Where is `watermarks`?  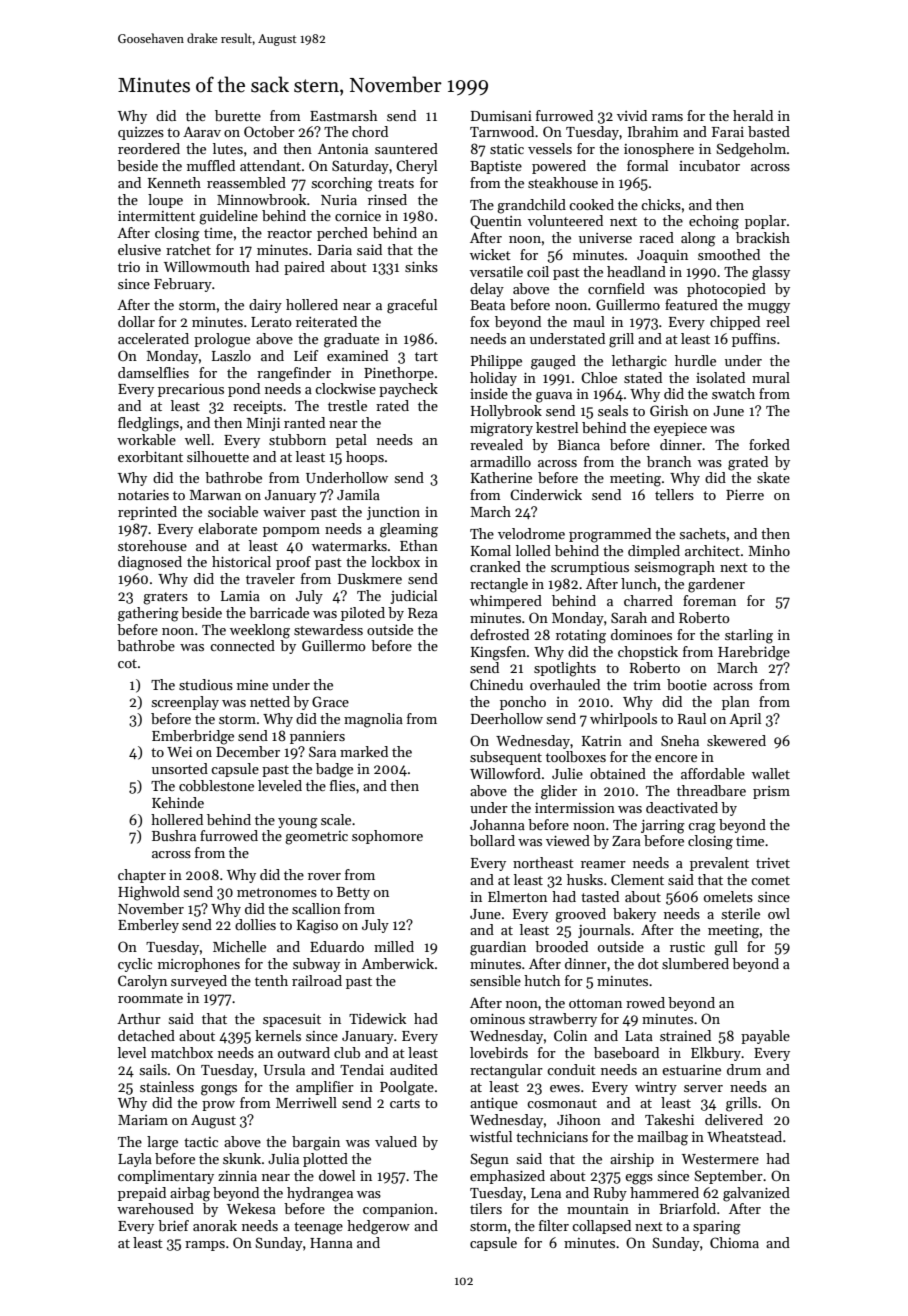
watermarks is located at coordinates (349, 545).
